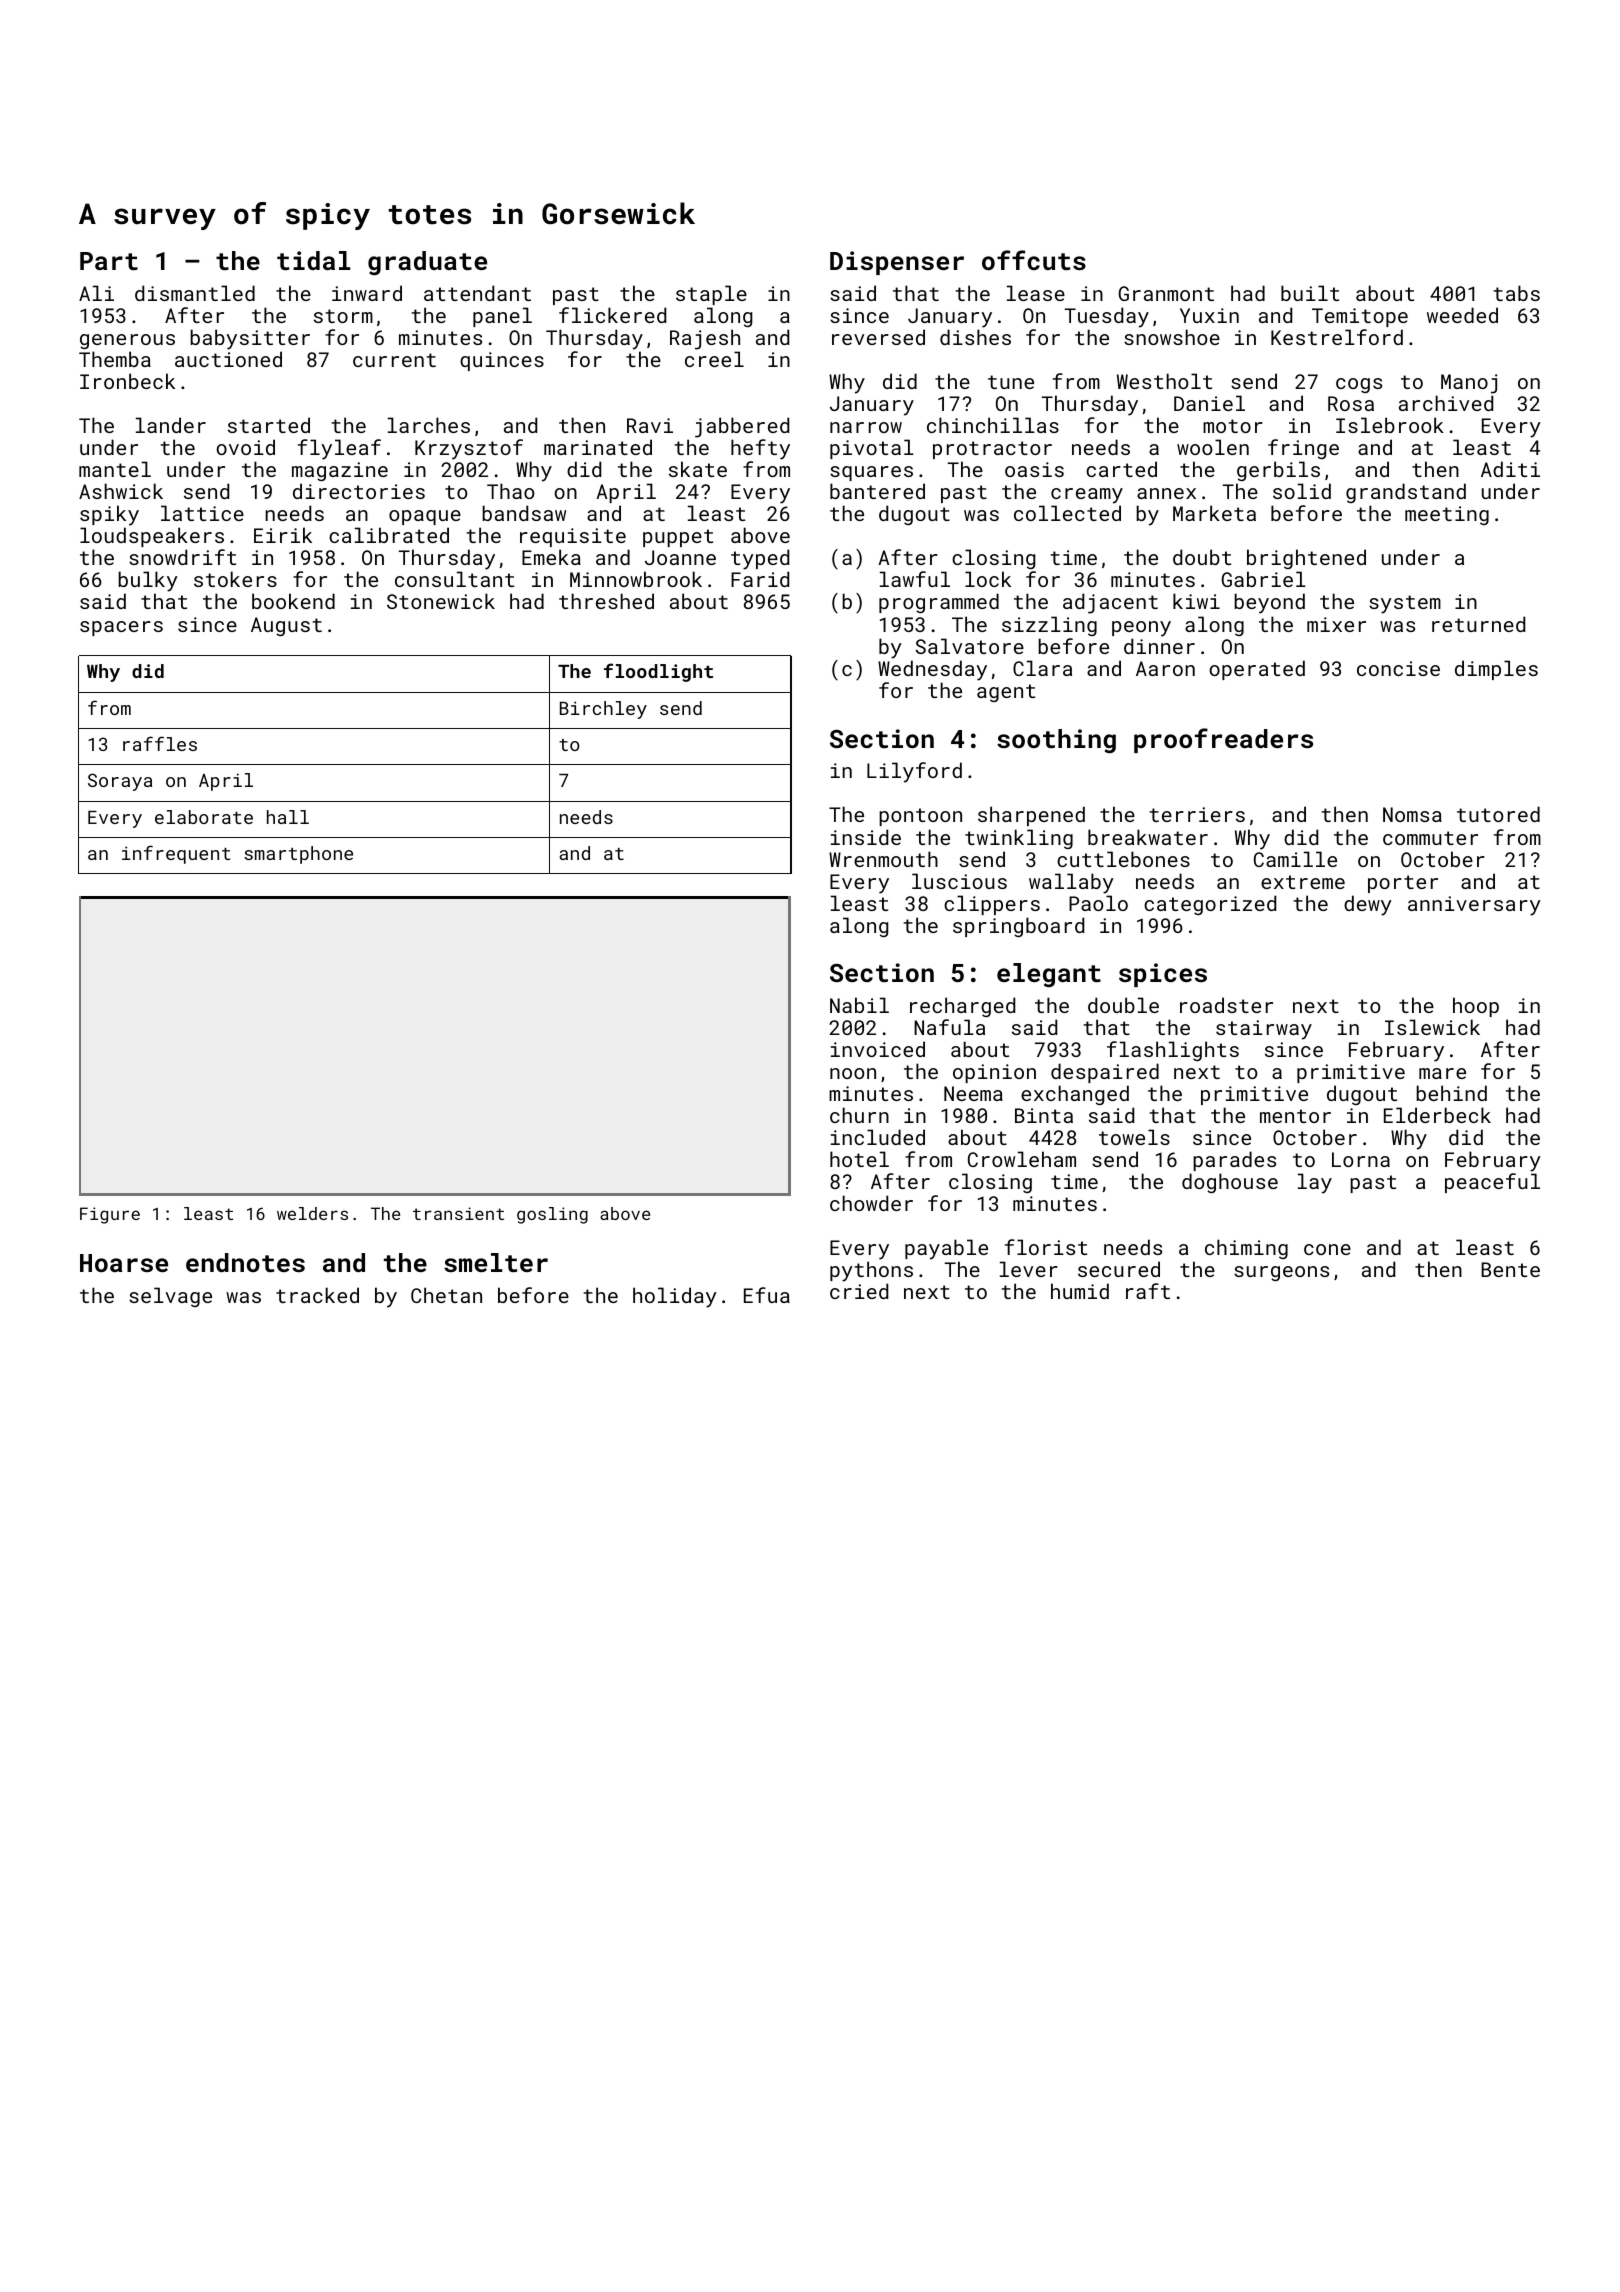 The image size is (1620, 2292). What do you see at coordinates (1337, 337) in the image?
I see `Kestrelford` at bounding box center [1337, 337].
